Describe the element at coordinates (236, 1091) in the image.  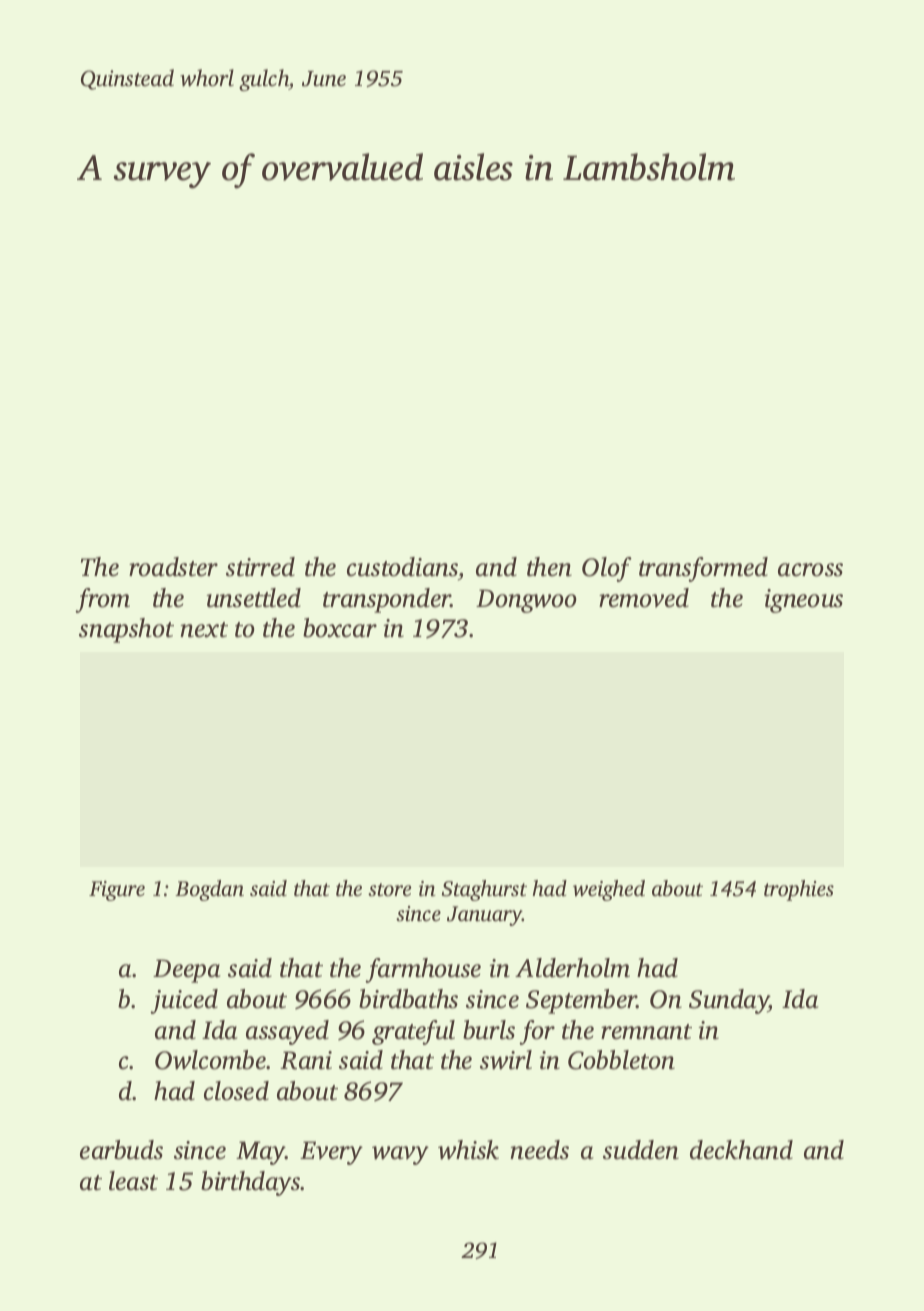
I see `closed` at that location.
